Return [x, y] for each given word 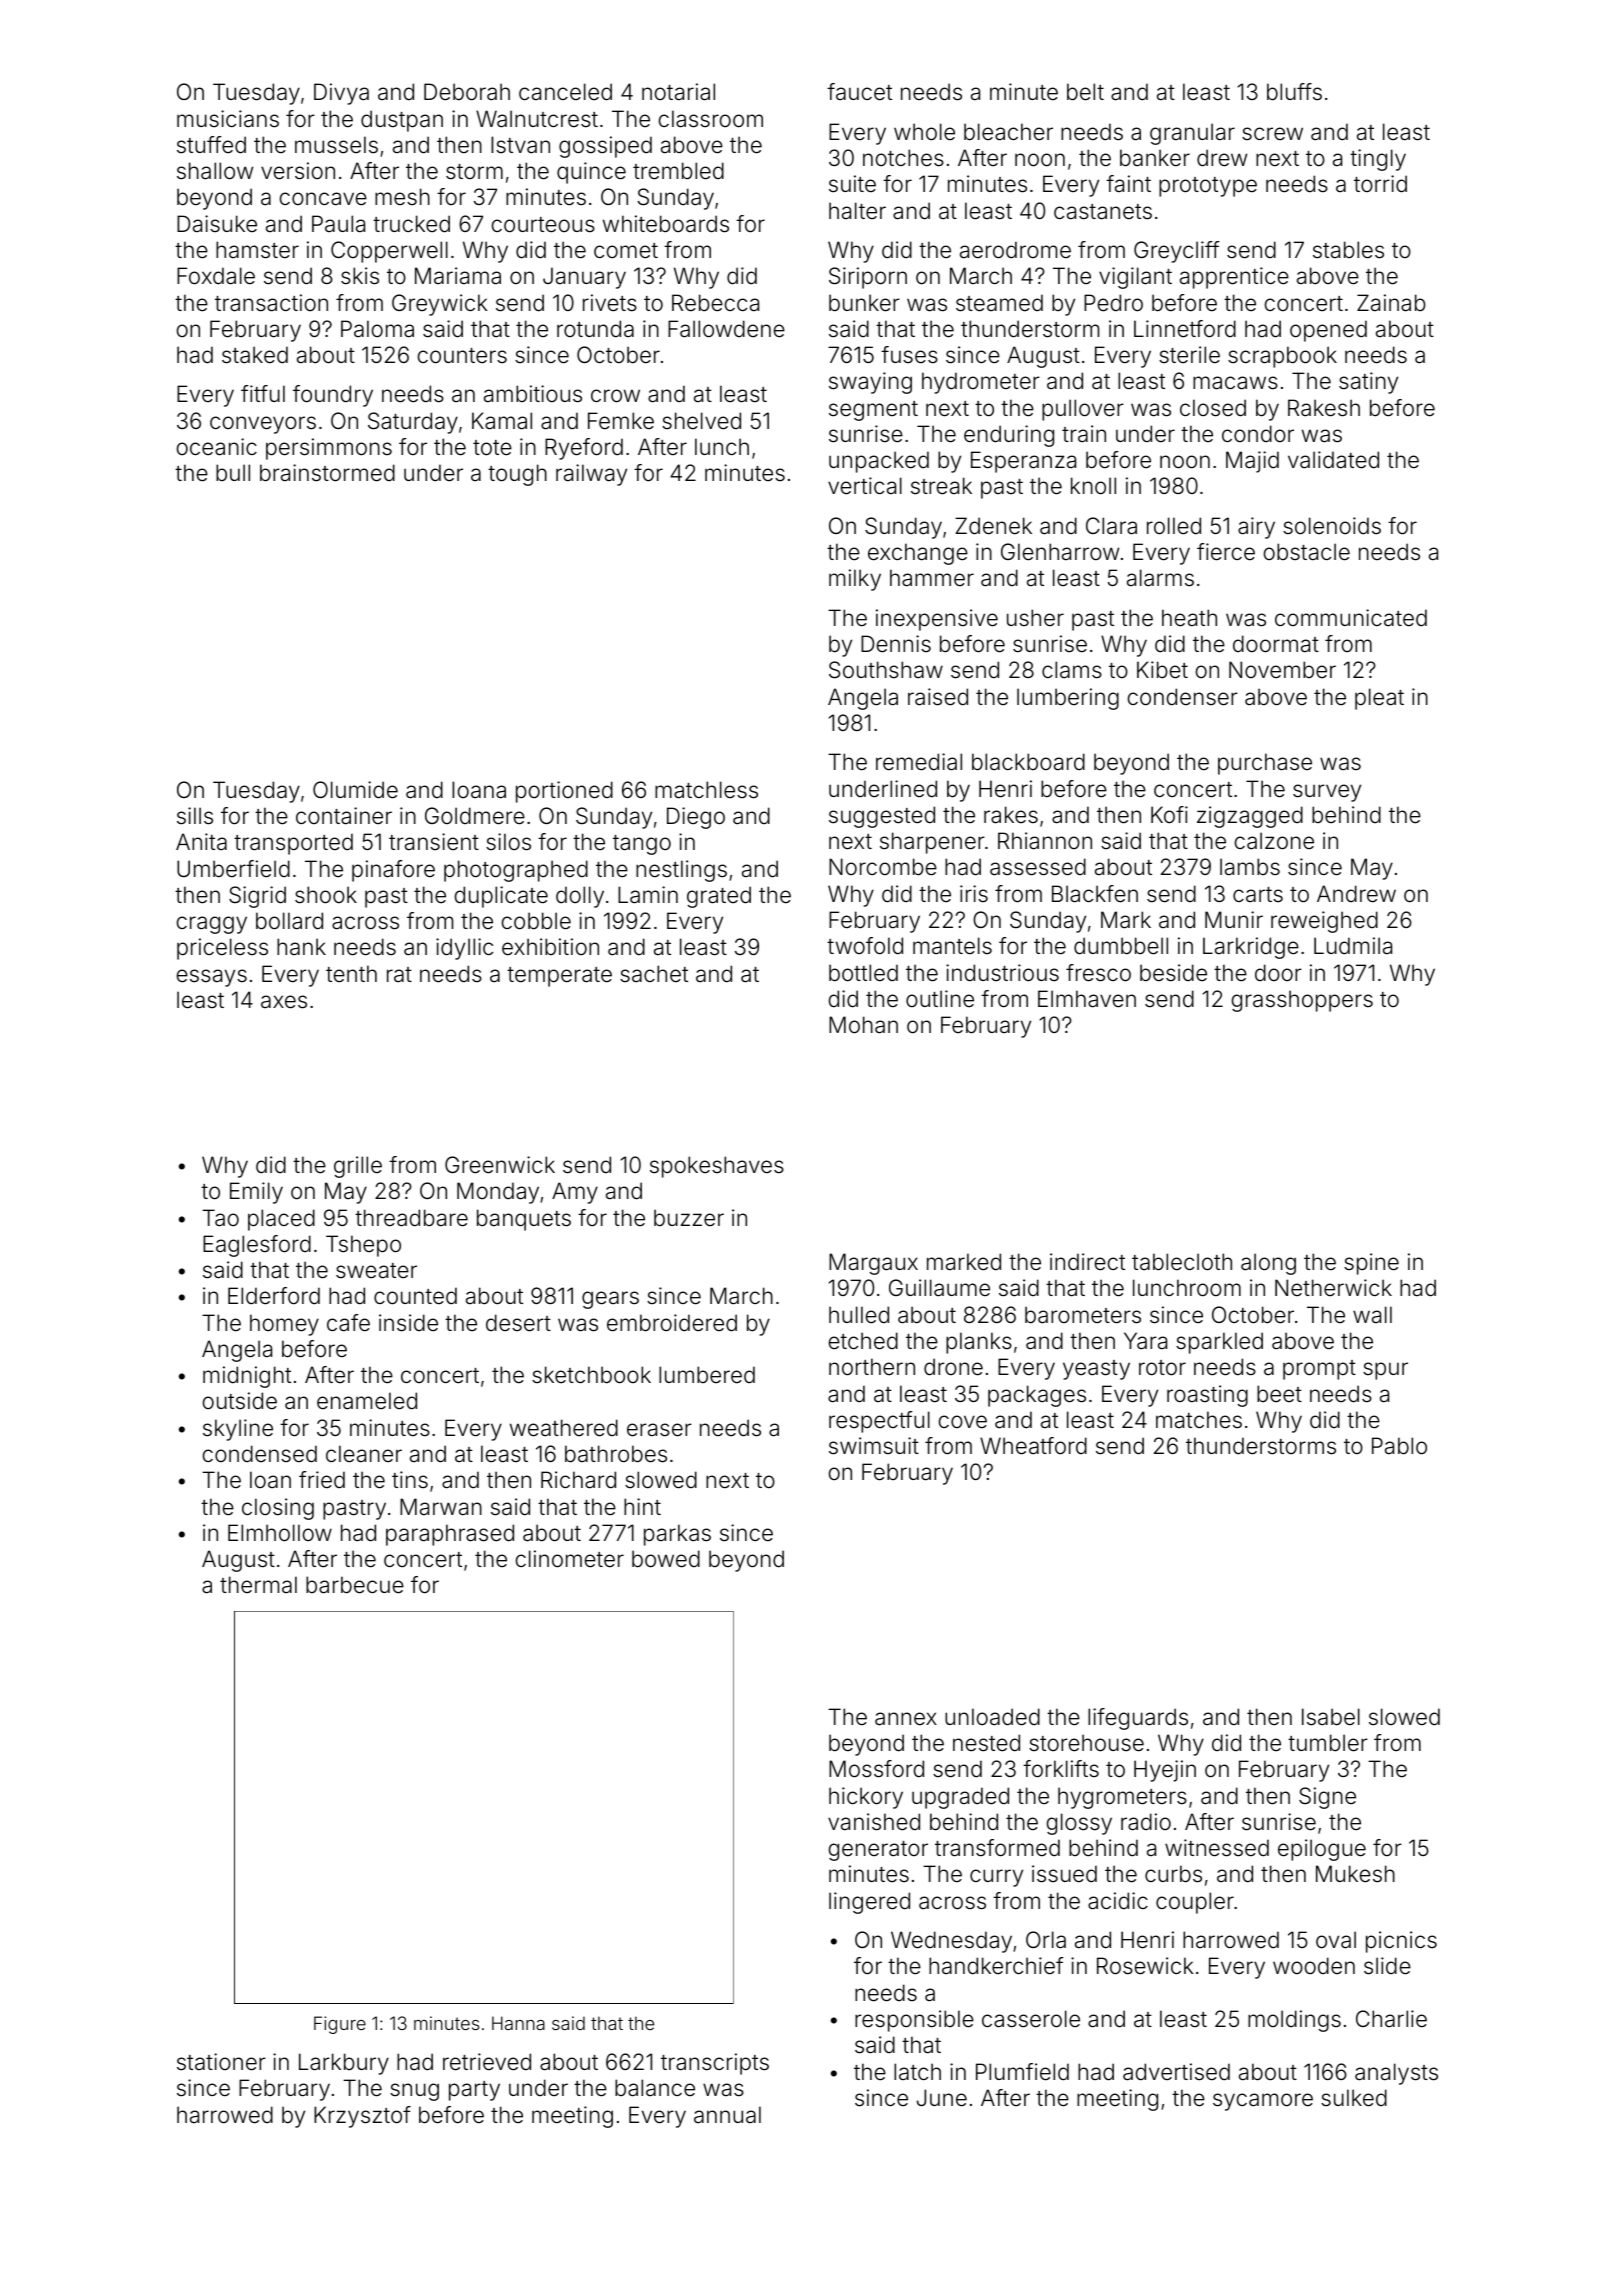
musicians [228, 119]
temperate [559, 977]
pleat [1379, 699]
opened [1328, 331]
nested [986, 1743]
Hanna [518, 2023]
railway [591, 475]
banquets [524, 1220]
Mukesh [1355, 1874]
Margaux [873, 1264]
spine [1371, 1264]
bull [233, 472]
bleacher [1008, 132]
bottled [863, 973]
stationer [221, 2062]
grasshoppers [1302, 1001]
